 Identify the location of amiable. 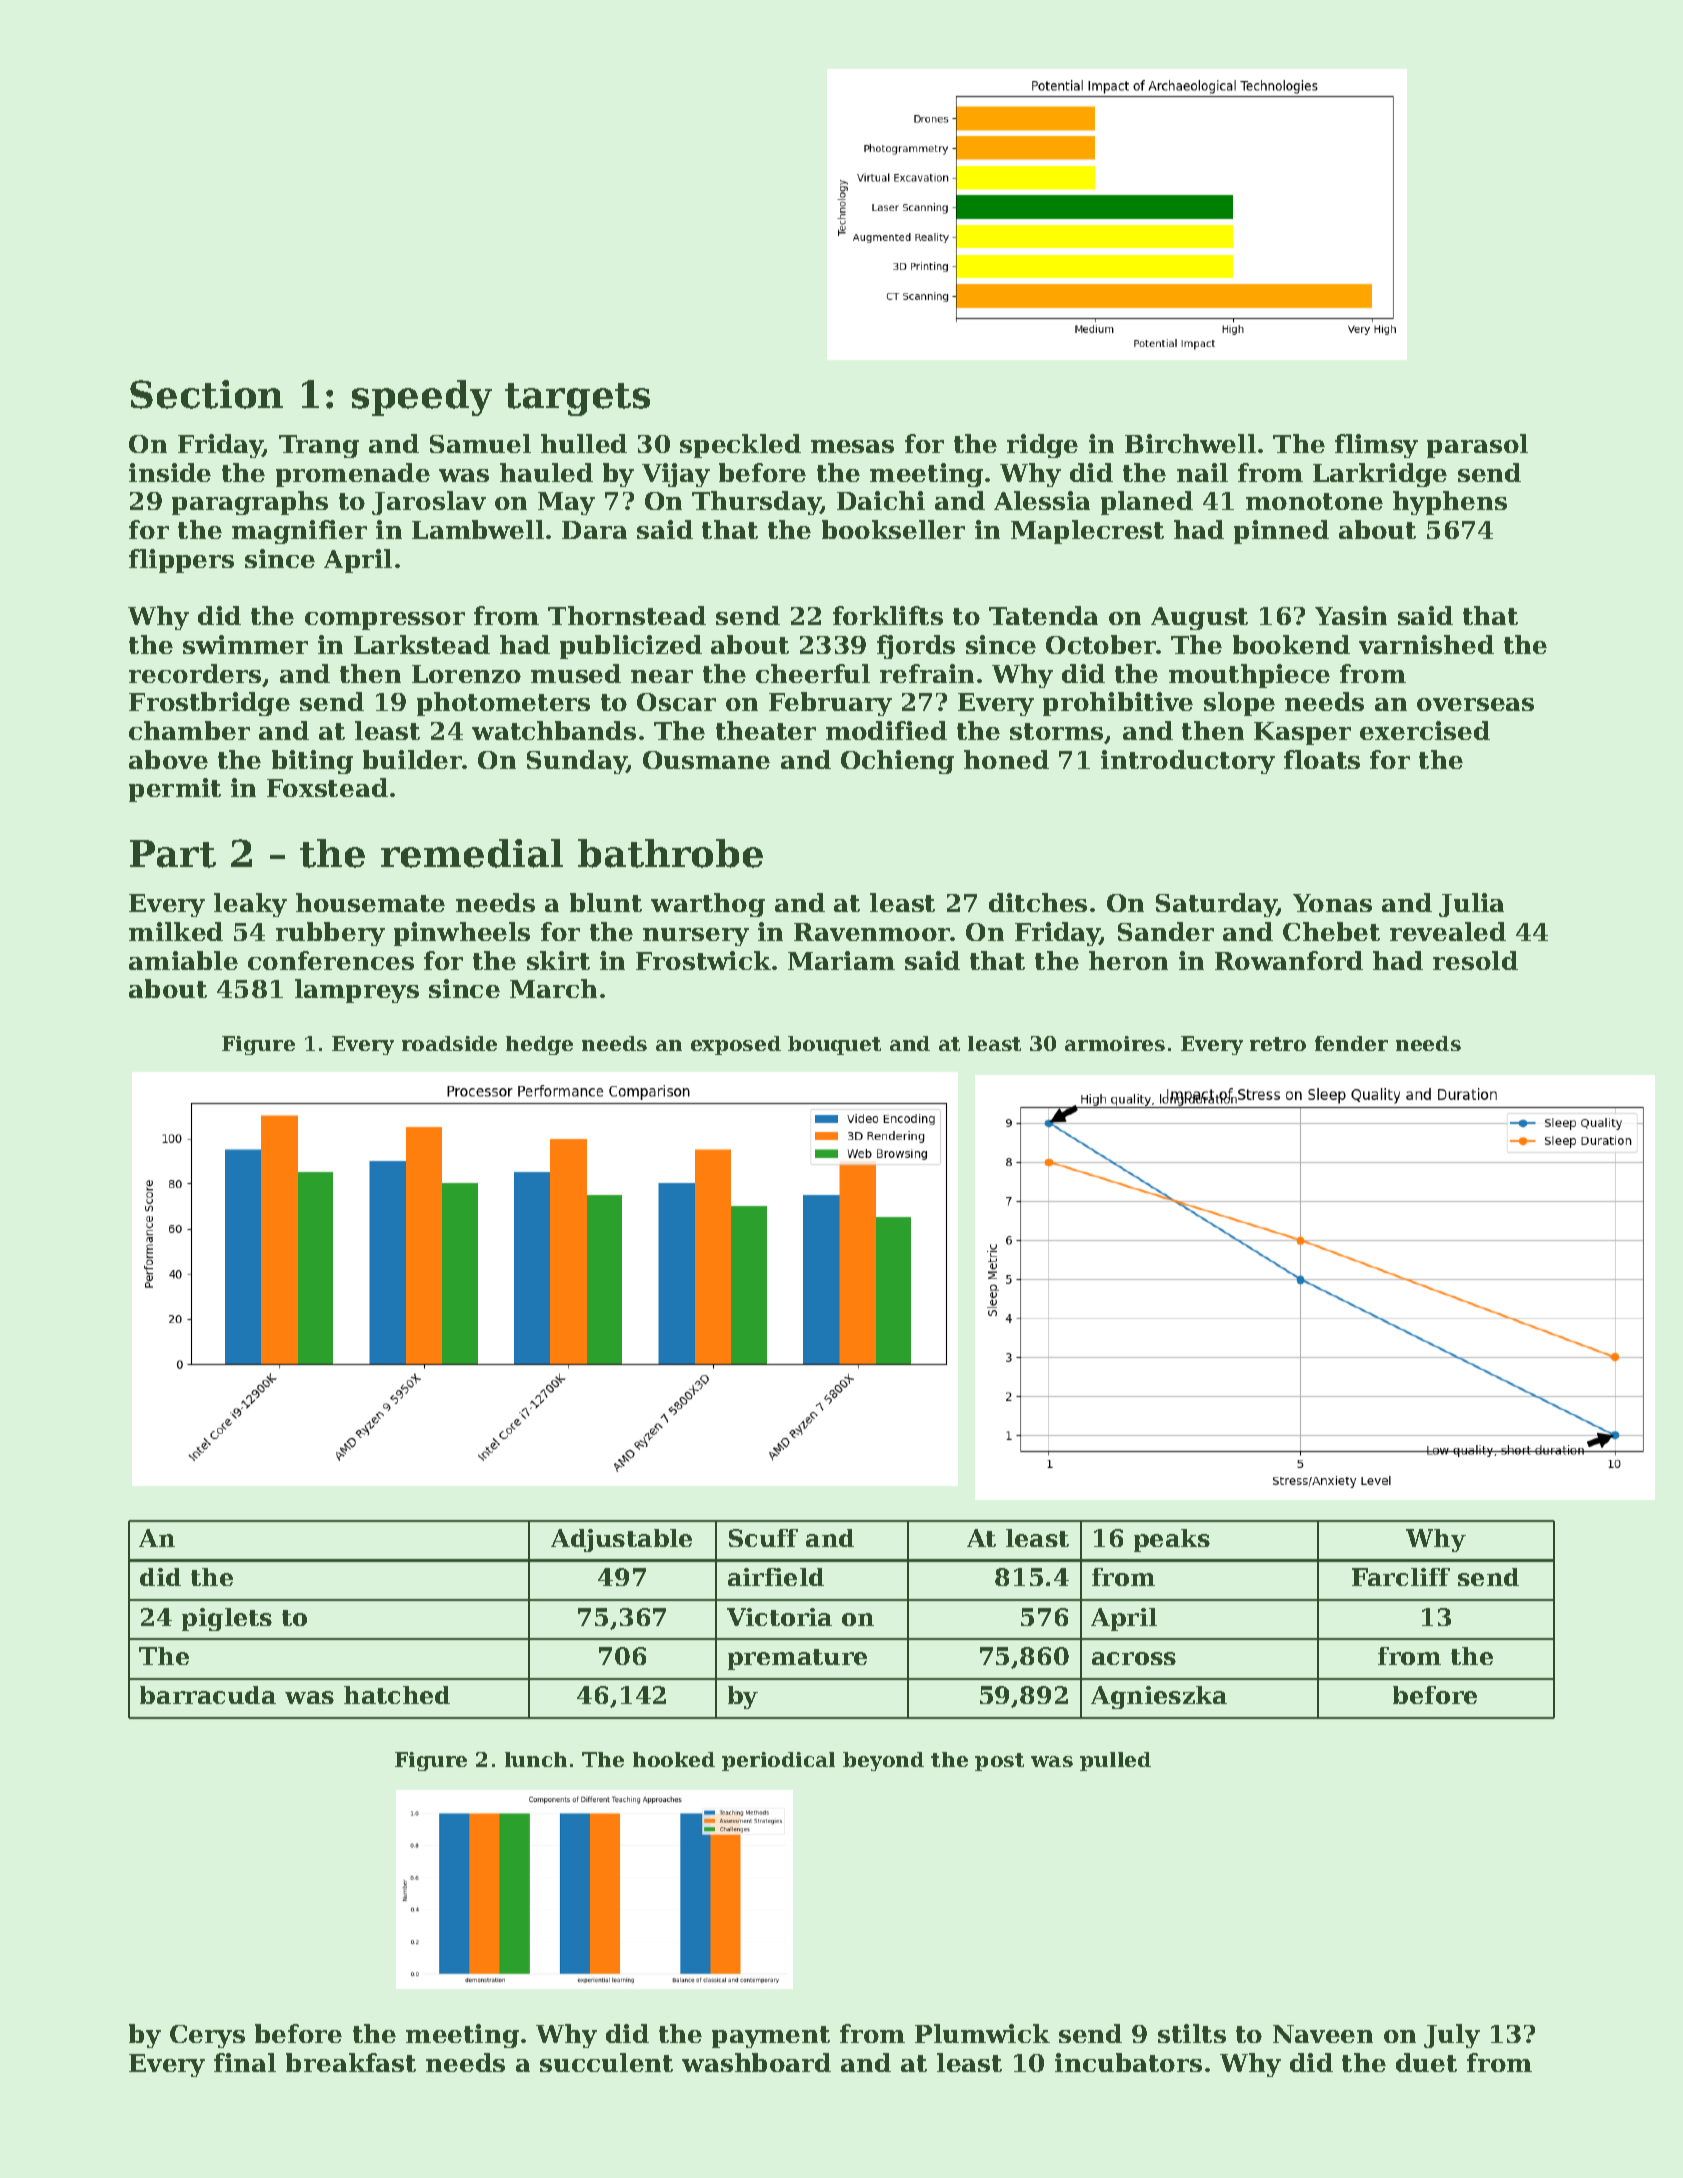
(183, 960).
